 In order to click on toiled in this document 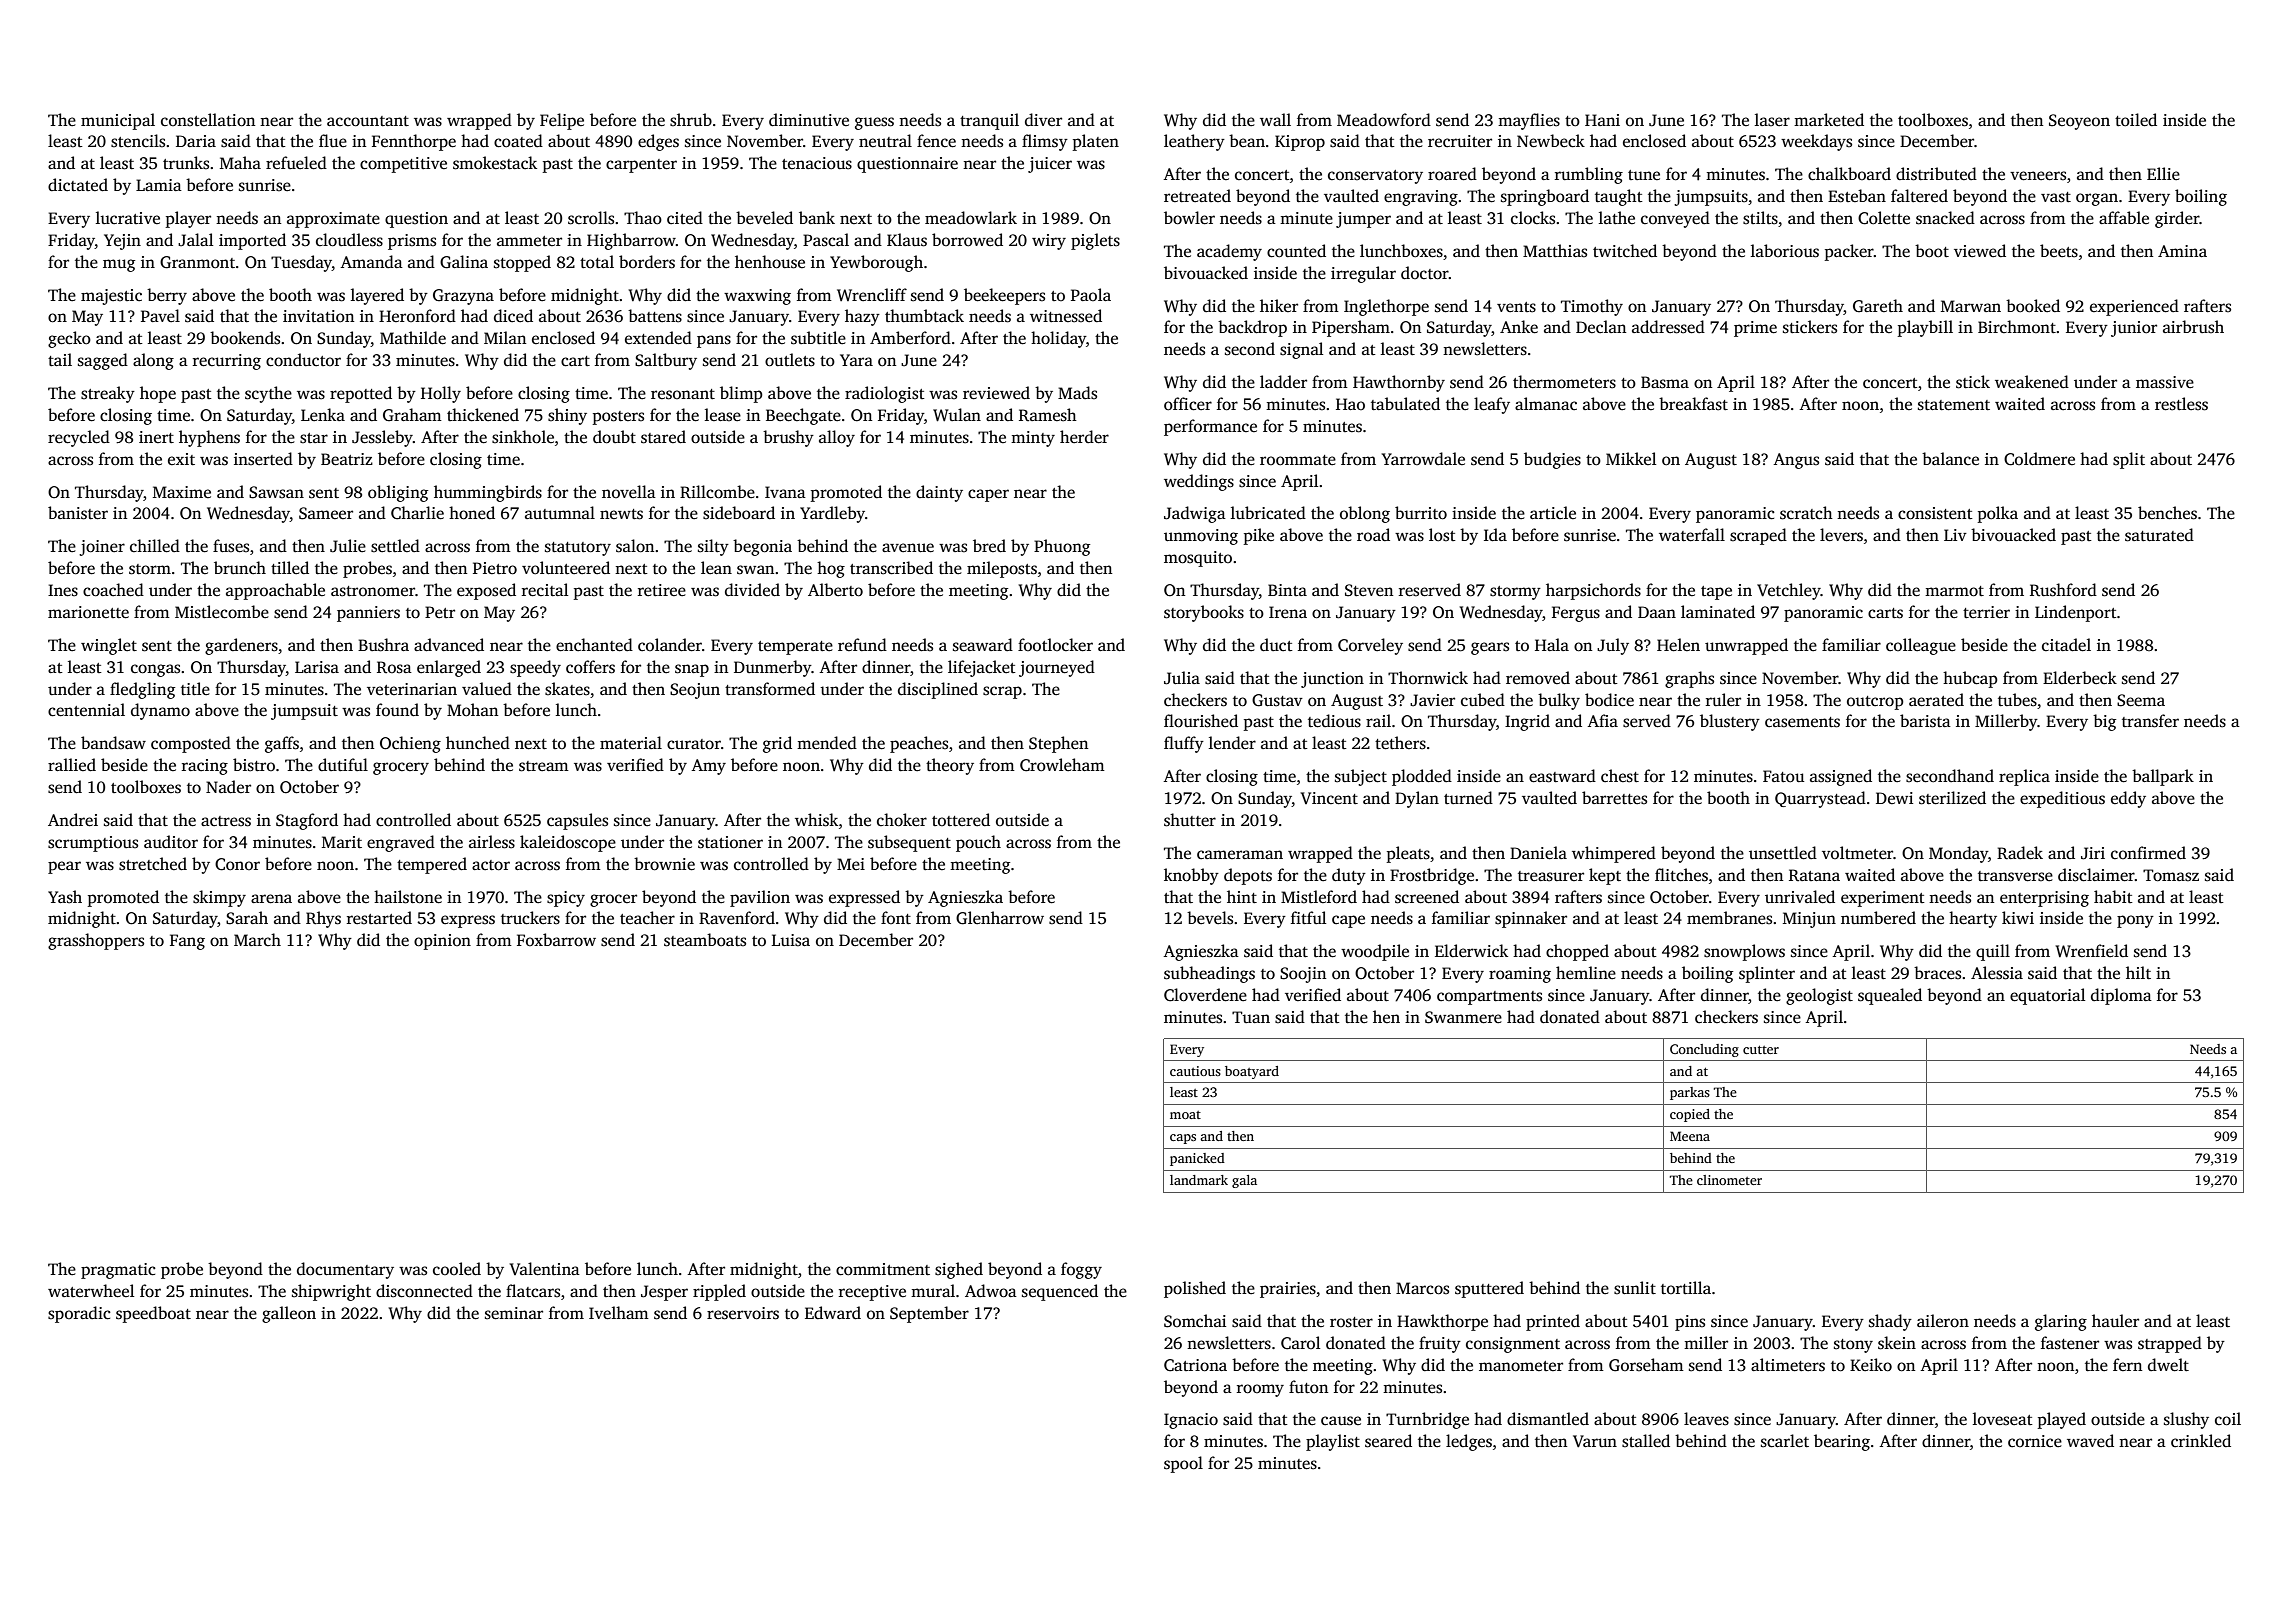, I will do `click(2136, 120)`.
